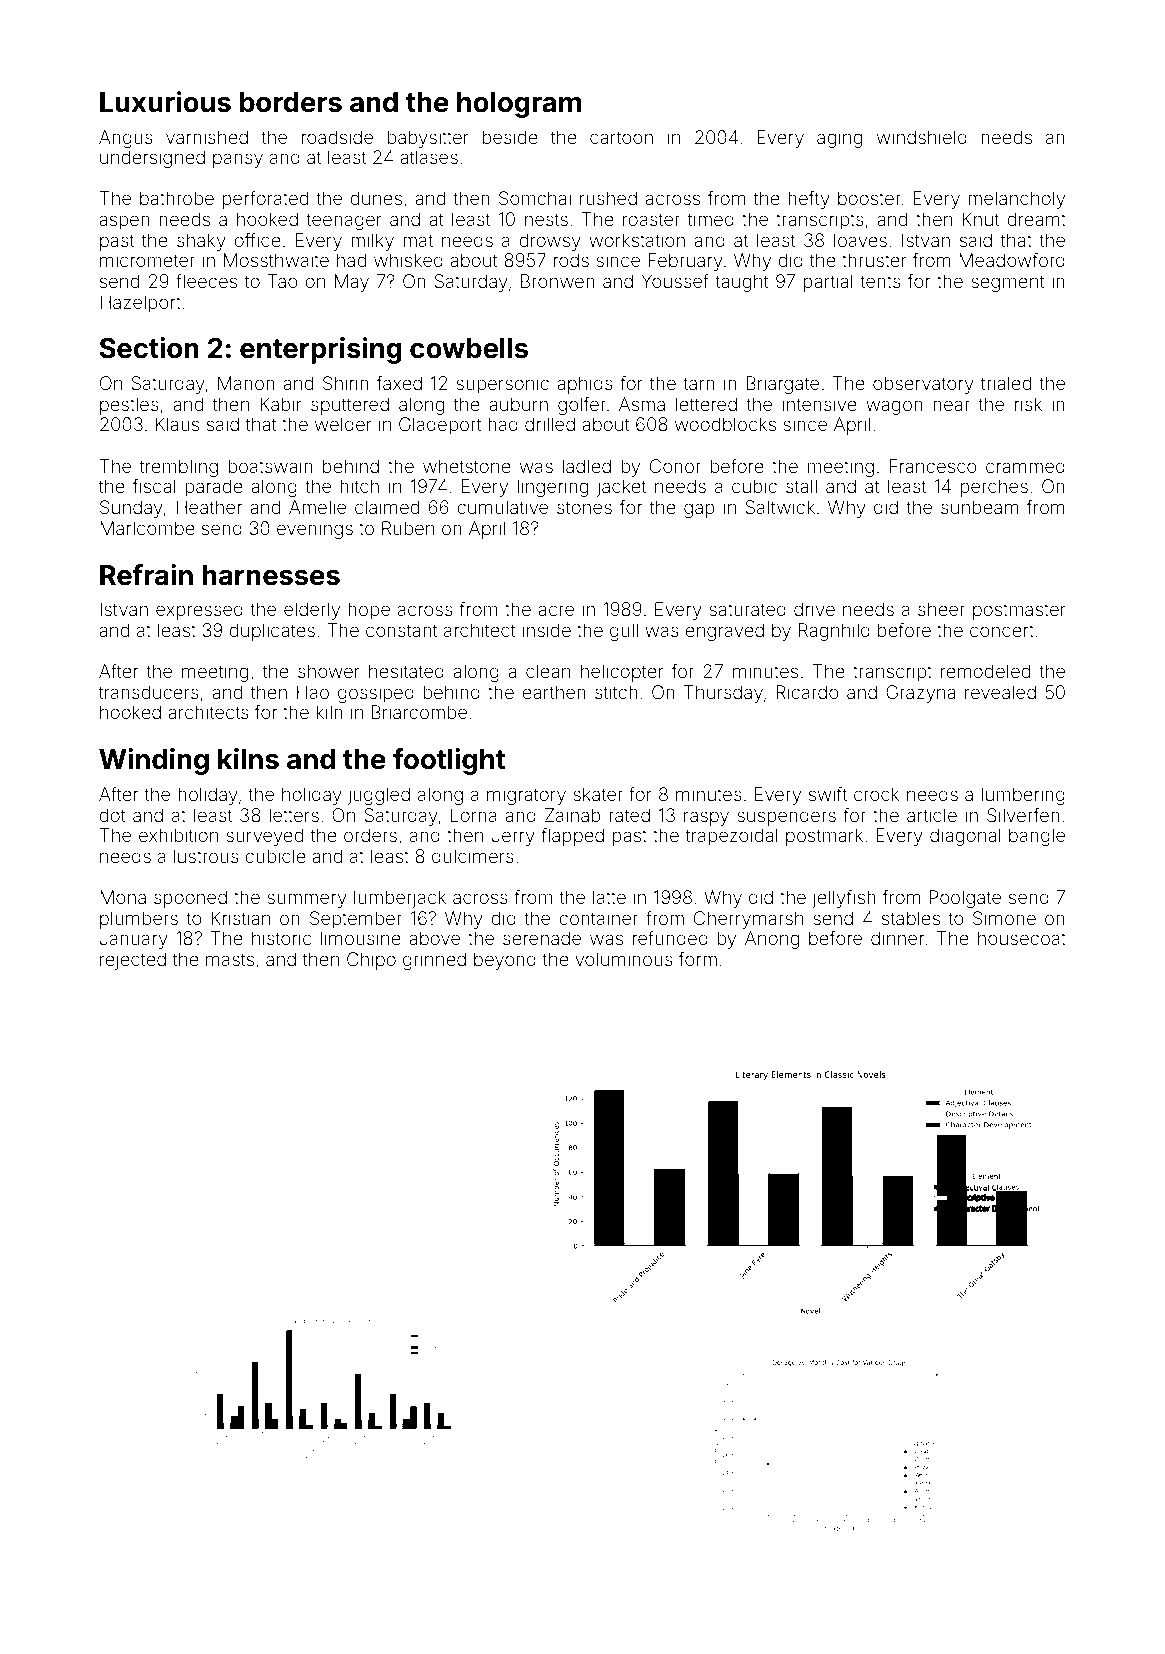  I want to click on gap, so click(699, 510).
